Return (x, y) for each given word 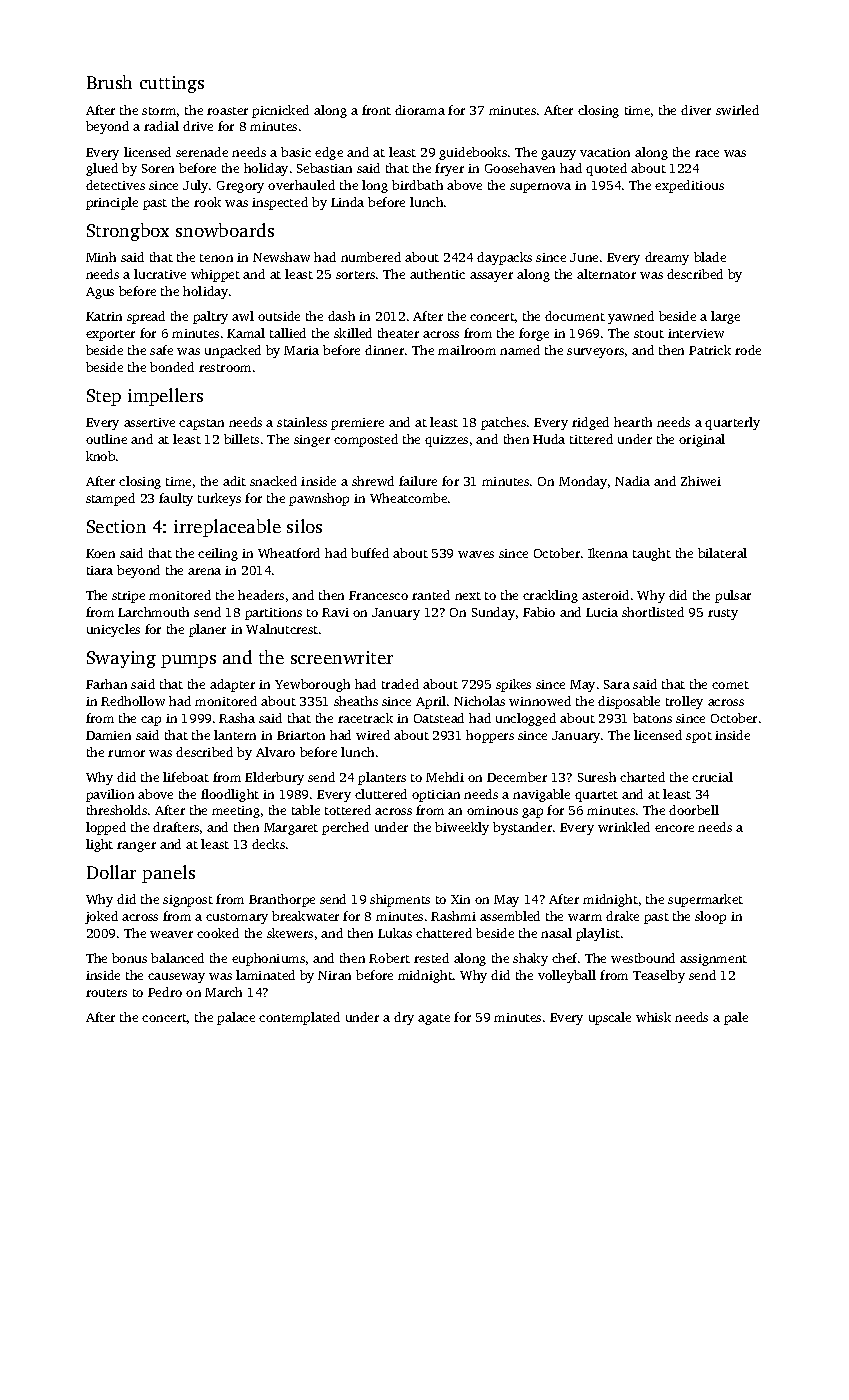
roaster (227, 111)
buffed (370, 553)
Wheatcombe (408, 498)
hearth (633, 422)
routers (106, 993)
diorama (420, 110)
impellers (165, 397)
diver (696, 110)
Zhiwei (701, 481)
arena (204, 571)
